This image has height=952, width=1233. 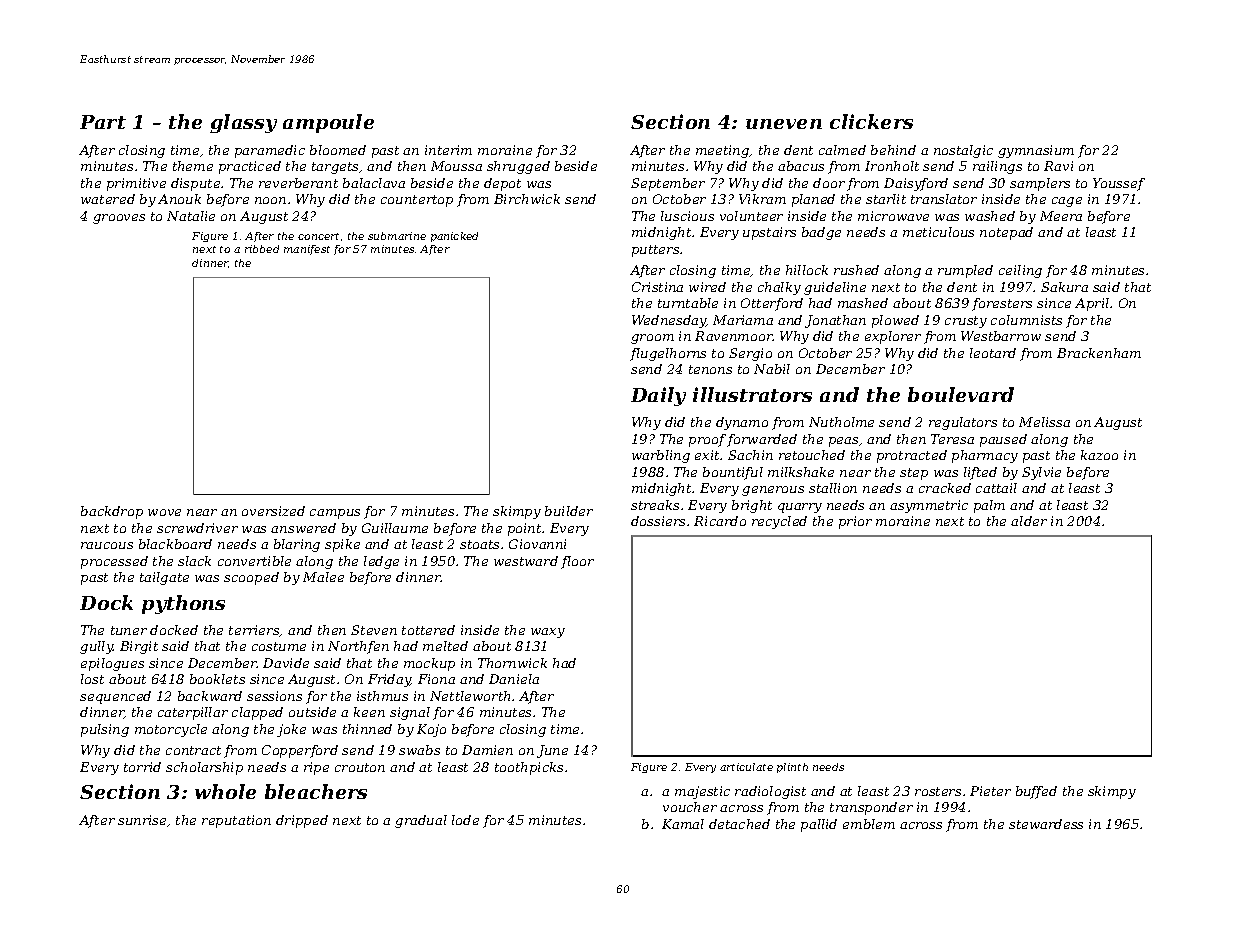 What do you see at coordinates (479, 544) in the image?
I see `stoats` at bounding box center [479, 544].
